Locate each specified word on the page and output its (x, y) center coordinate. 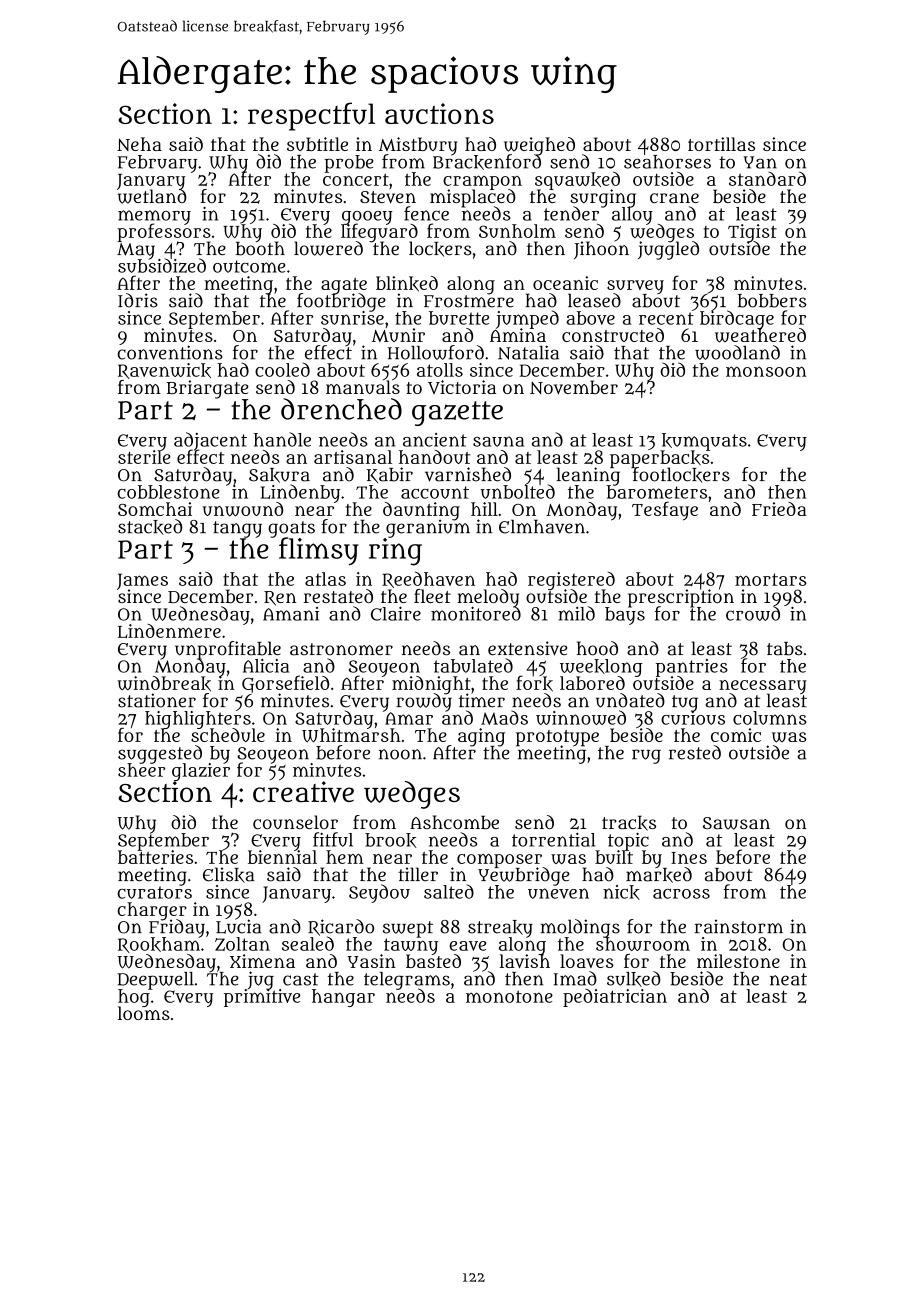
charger (152, 911)
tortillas (721, 144)
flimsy (319, 552)
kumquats (703, 442)
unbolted (517, 492)
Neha (139, 144)
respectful (311, 116)
